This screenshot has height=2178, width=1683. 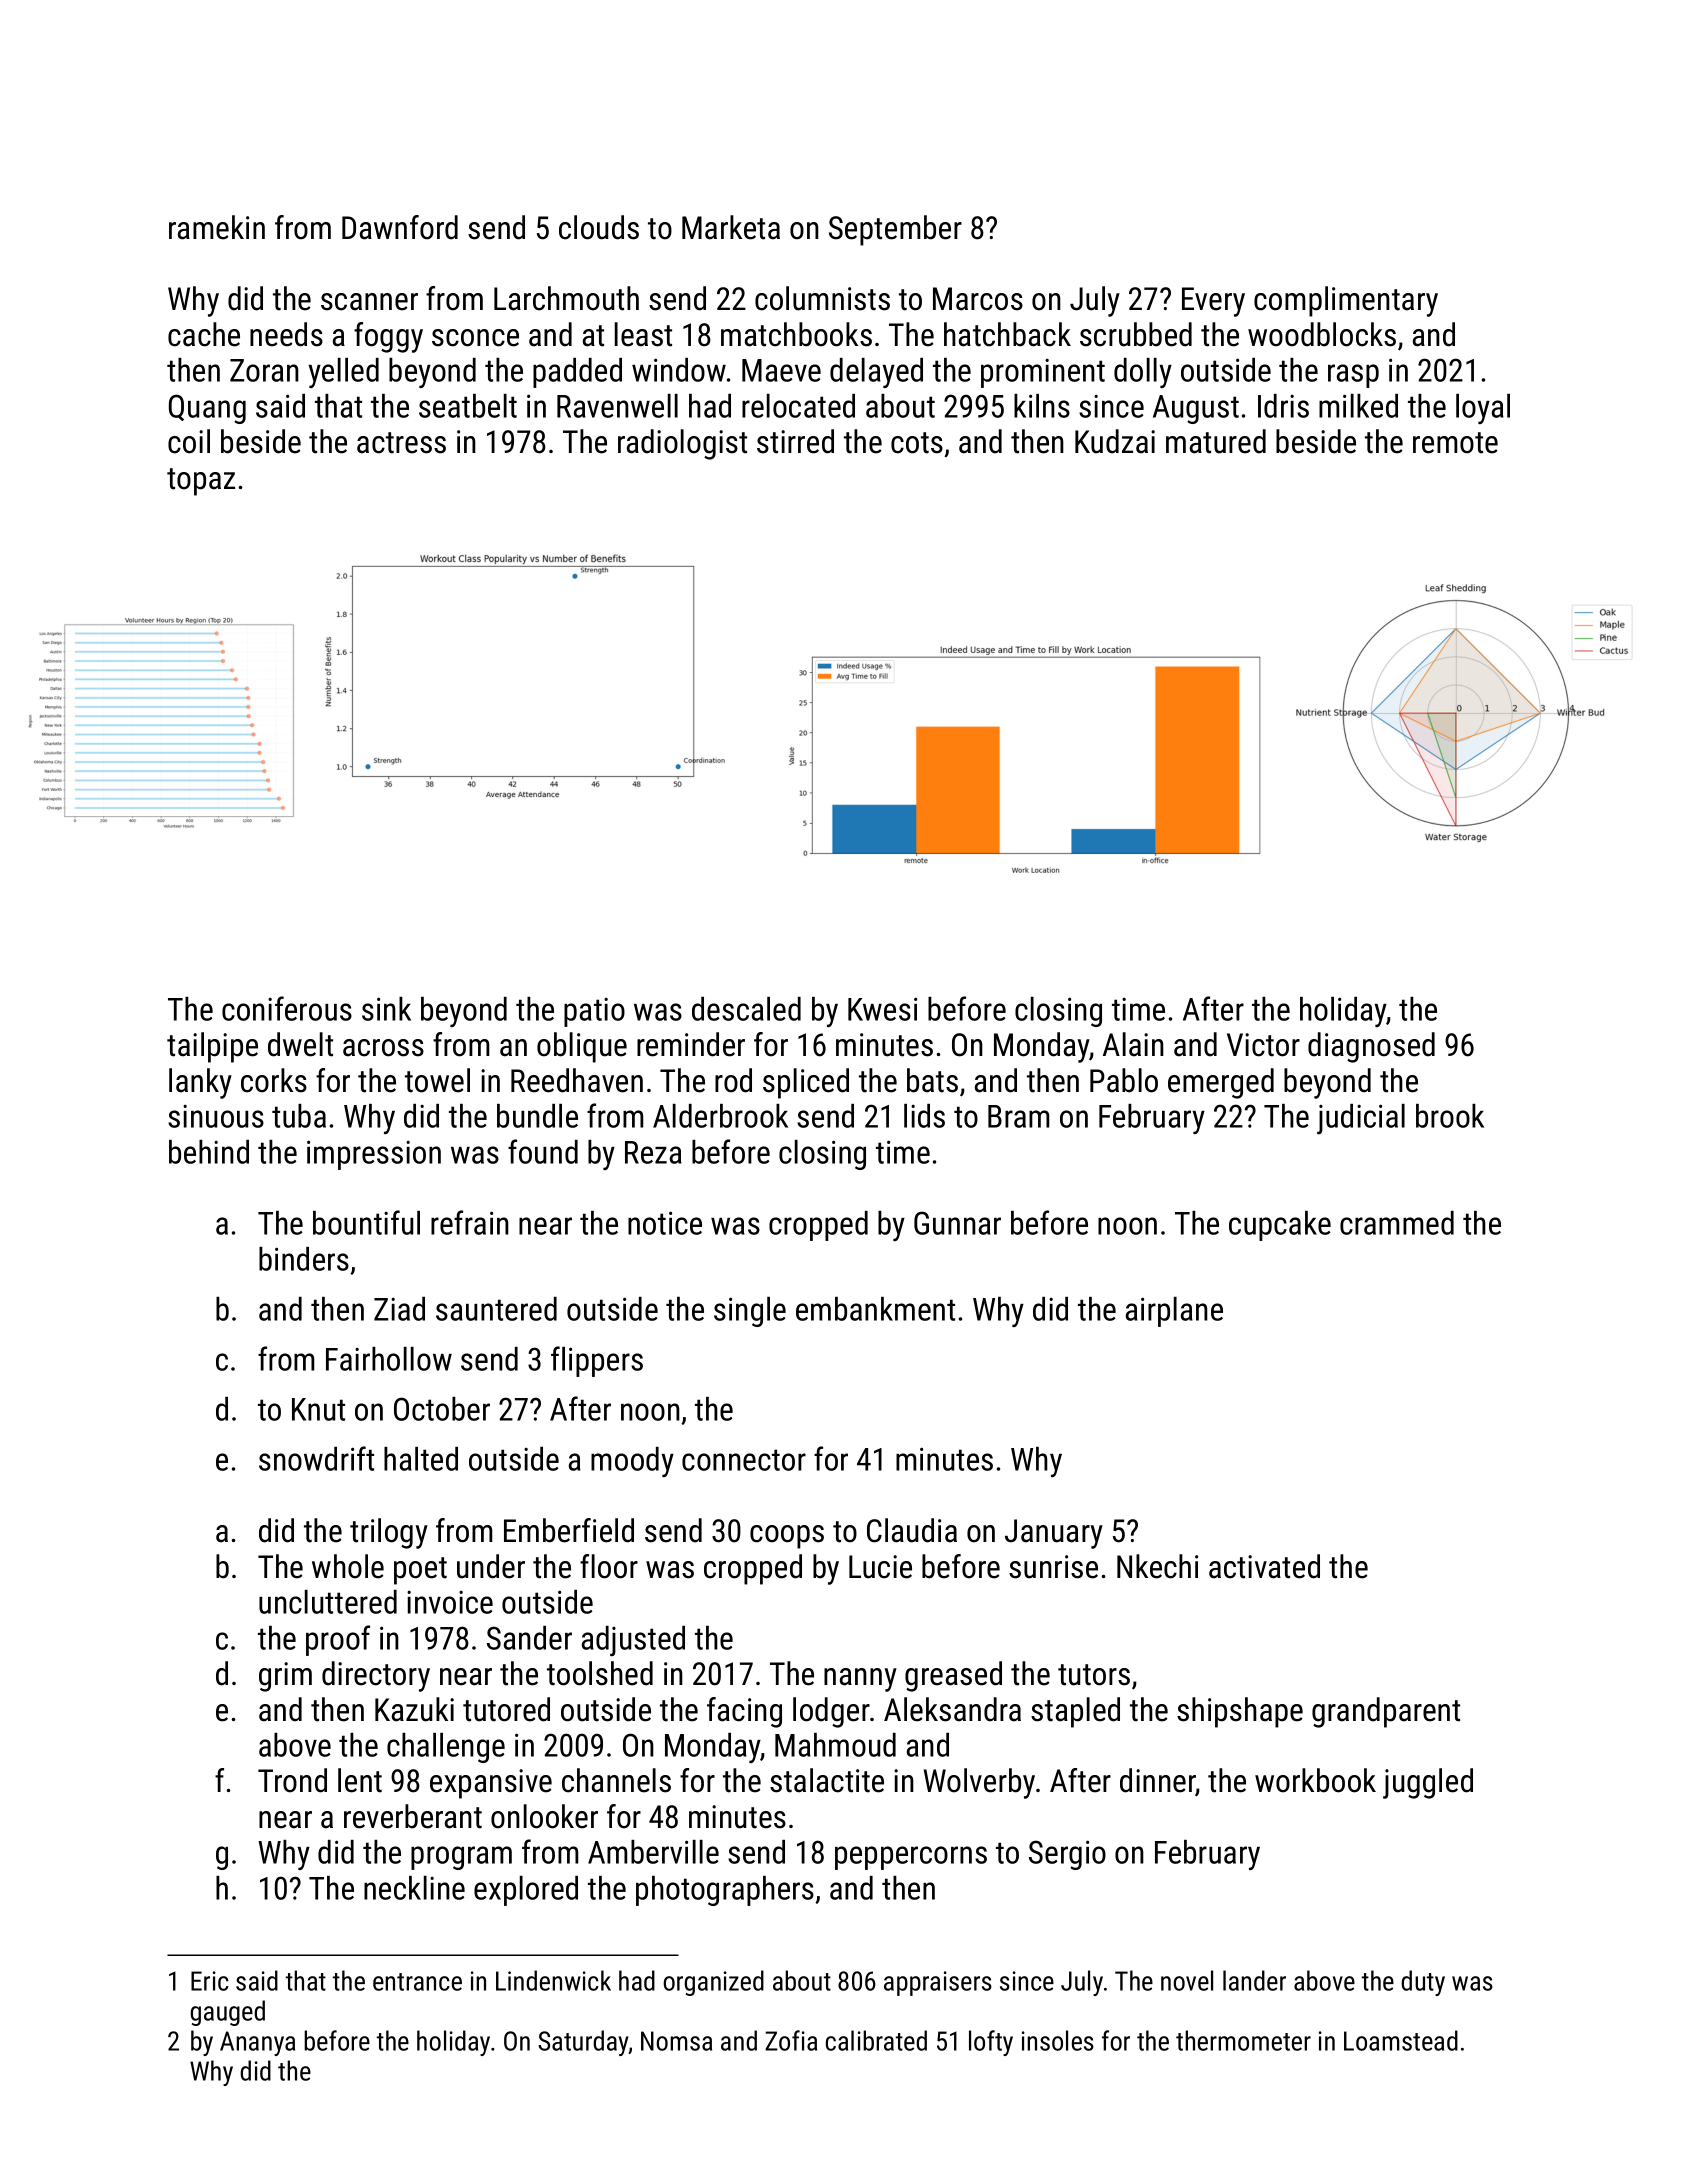 What do you see at coordinates (496, 1309) in the screenshot?
I see `sauntered` at bounding box center [496, 1309].
